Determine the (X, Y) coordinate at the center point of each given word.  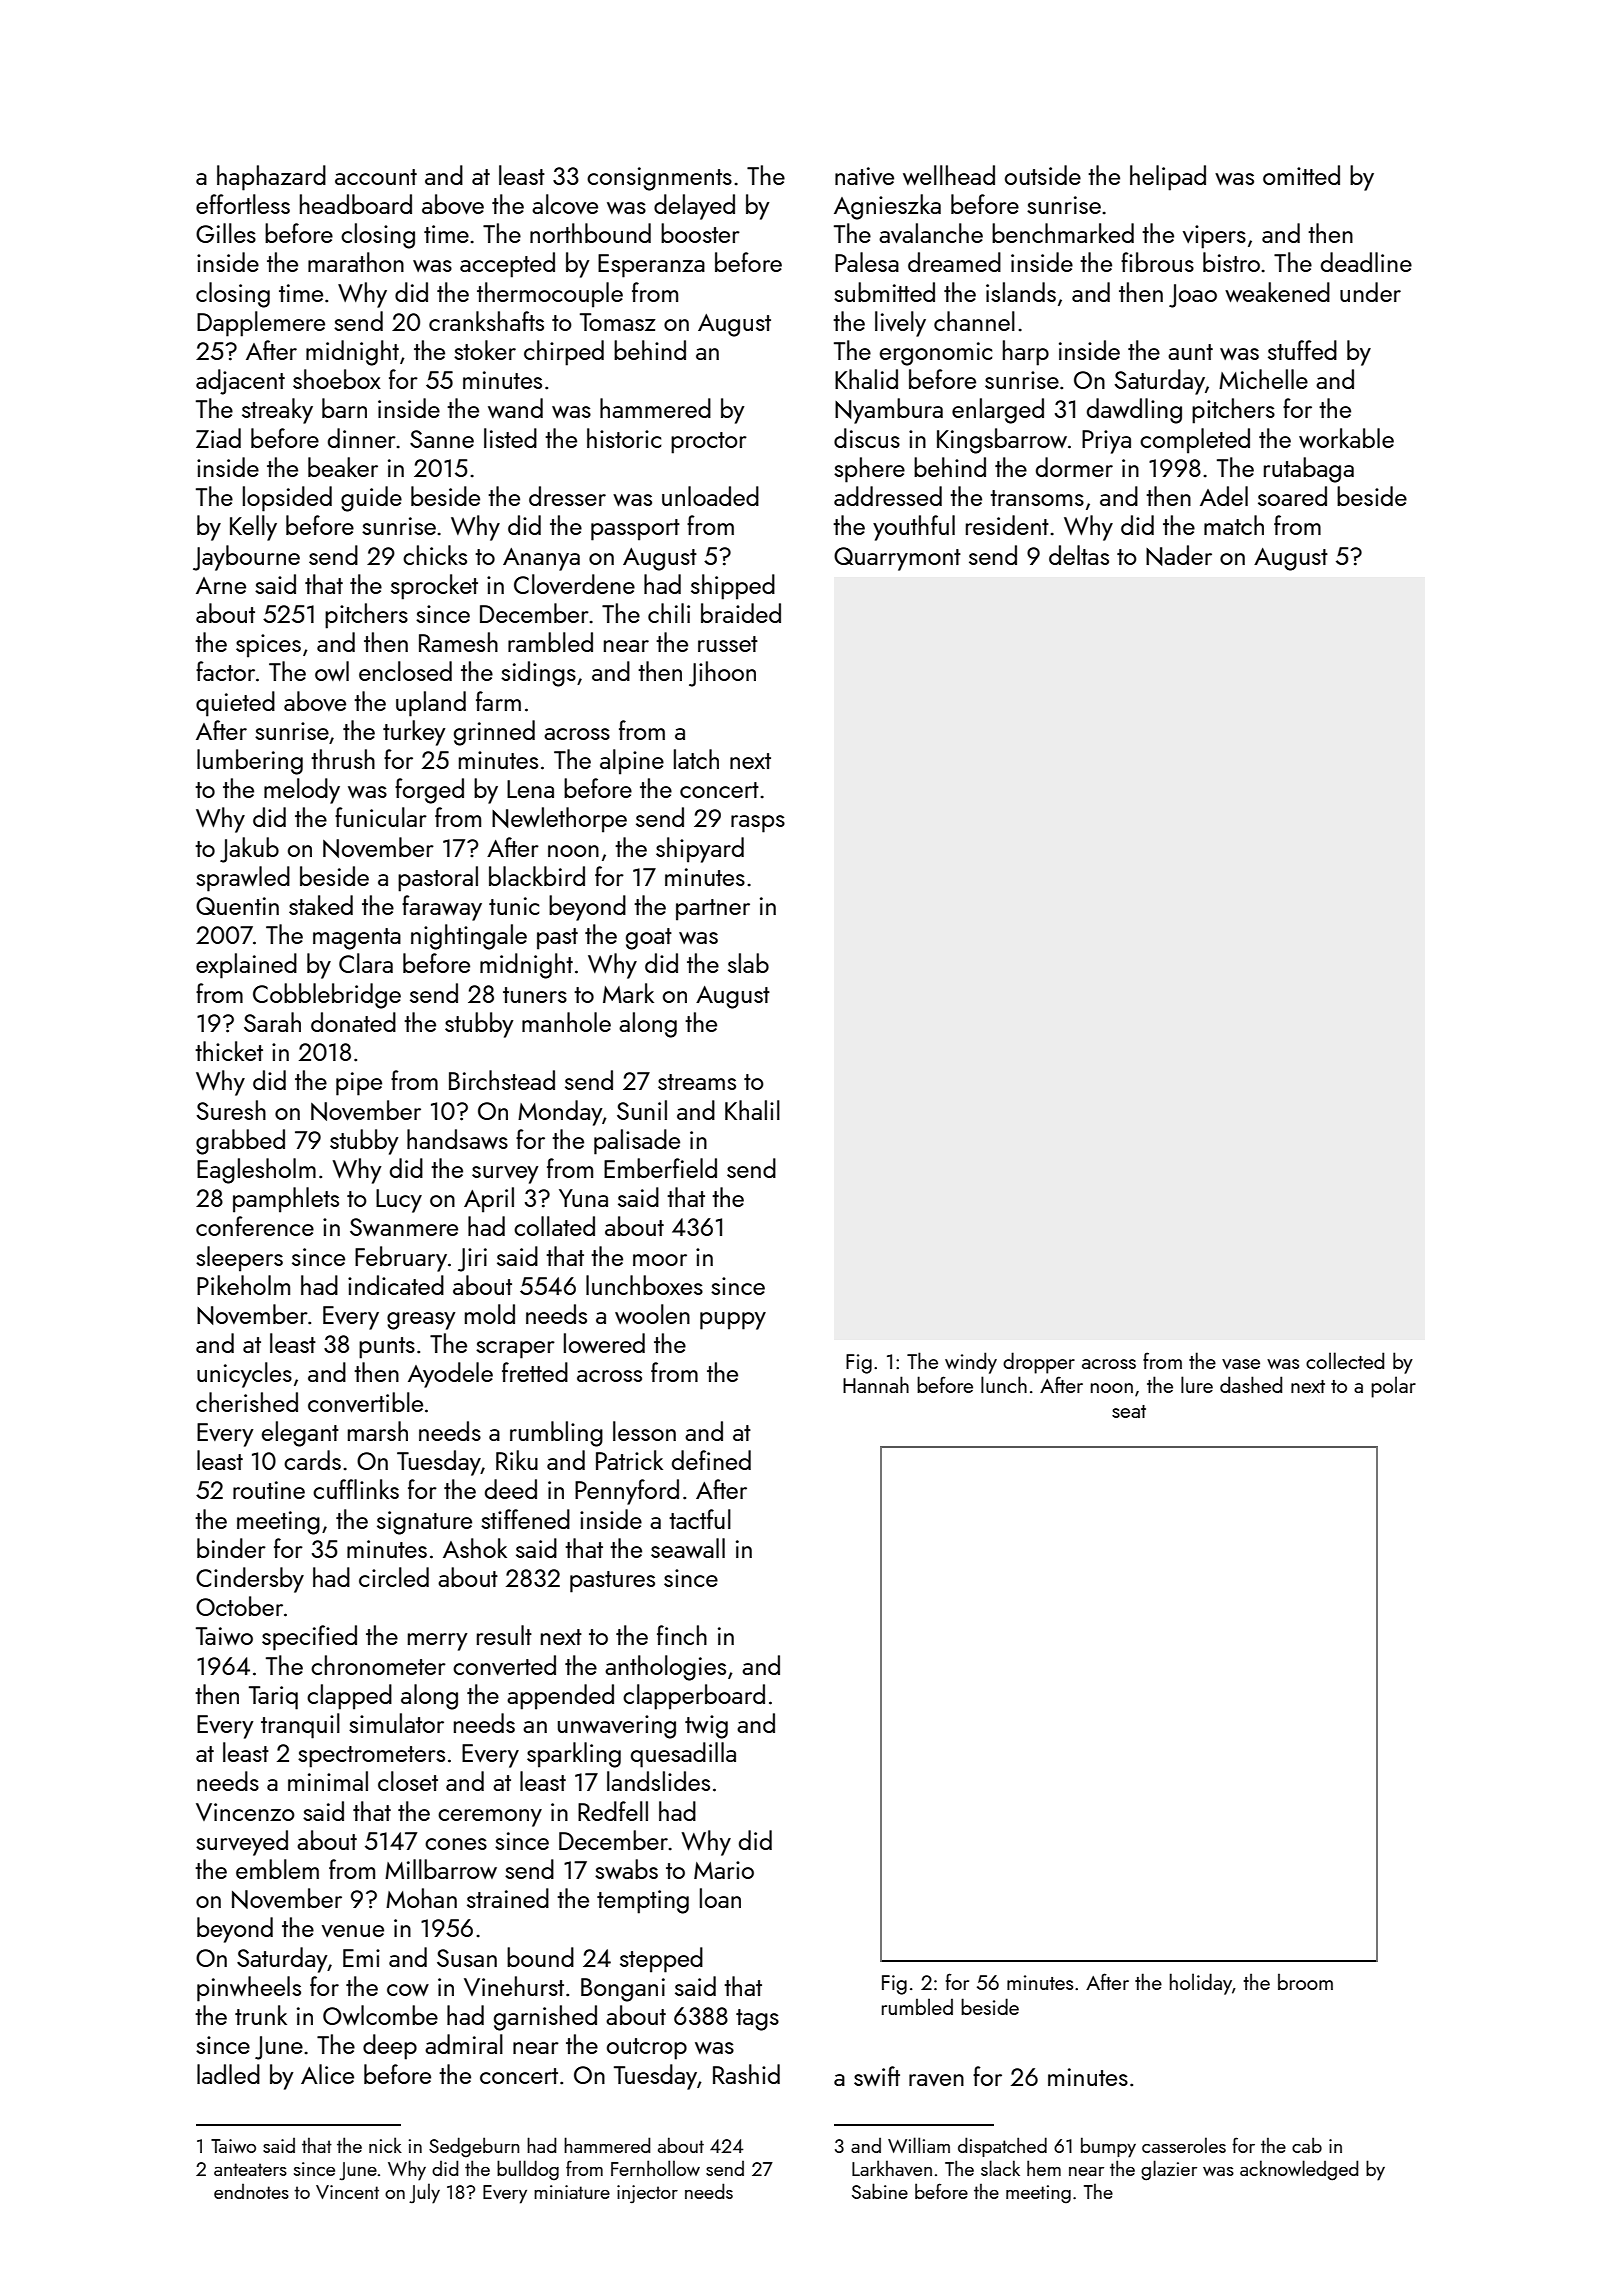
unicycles (244, 1375)
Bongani (623, 1990)
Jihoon (722, 674)
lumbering (250, 762)
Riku (517, 1460)
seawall (688, 1548)
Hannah (876, 1384)
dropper (1039, 1363)
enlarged (998, 411)
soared (1292, 496)
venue (353, 1931)
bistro (1231, 262)
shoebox (337, 379)
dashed (1251, 1384)
